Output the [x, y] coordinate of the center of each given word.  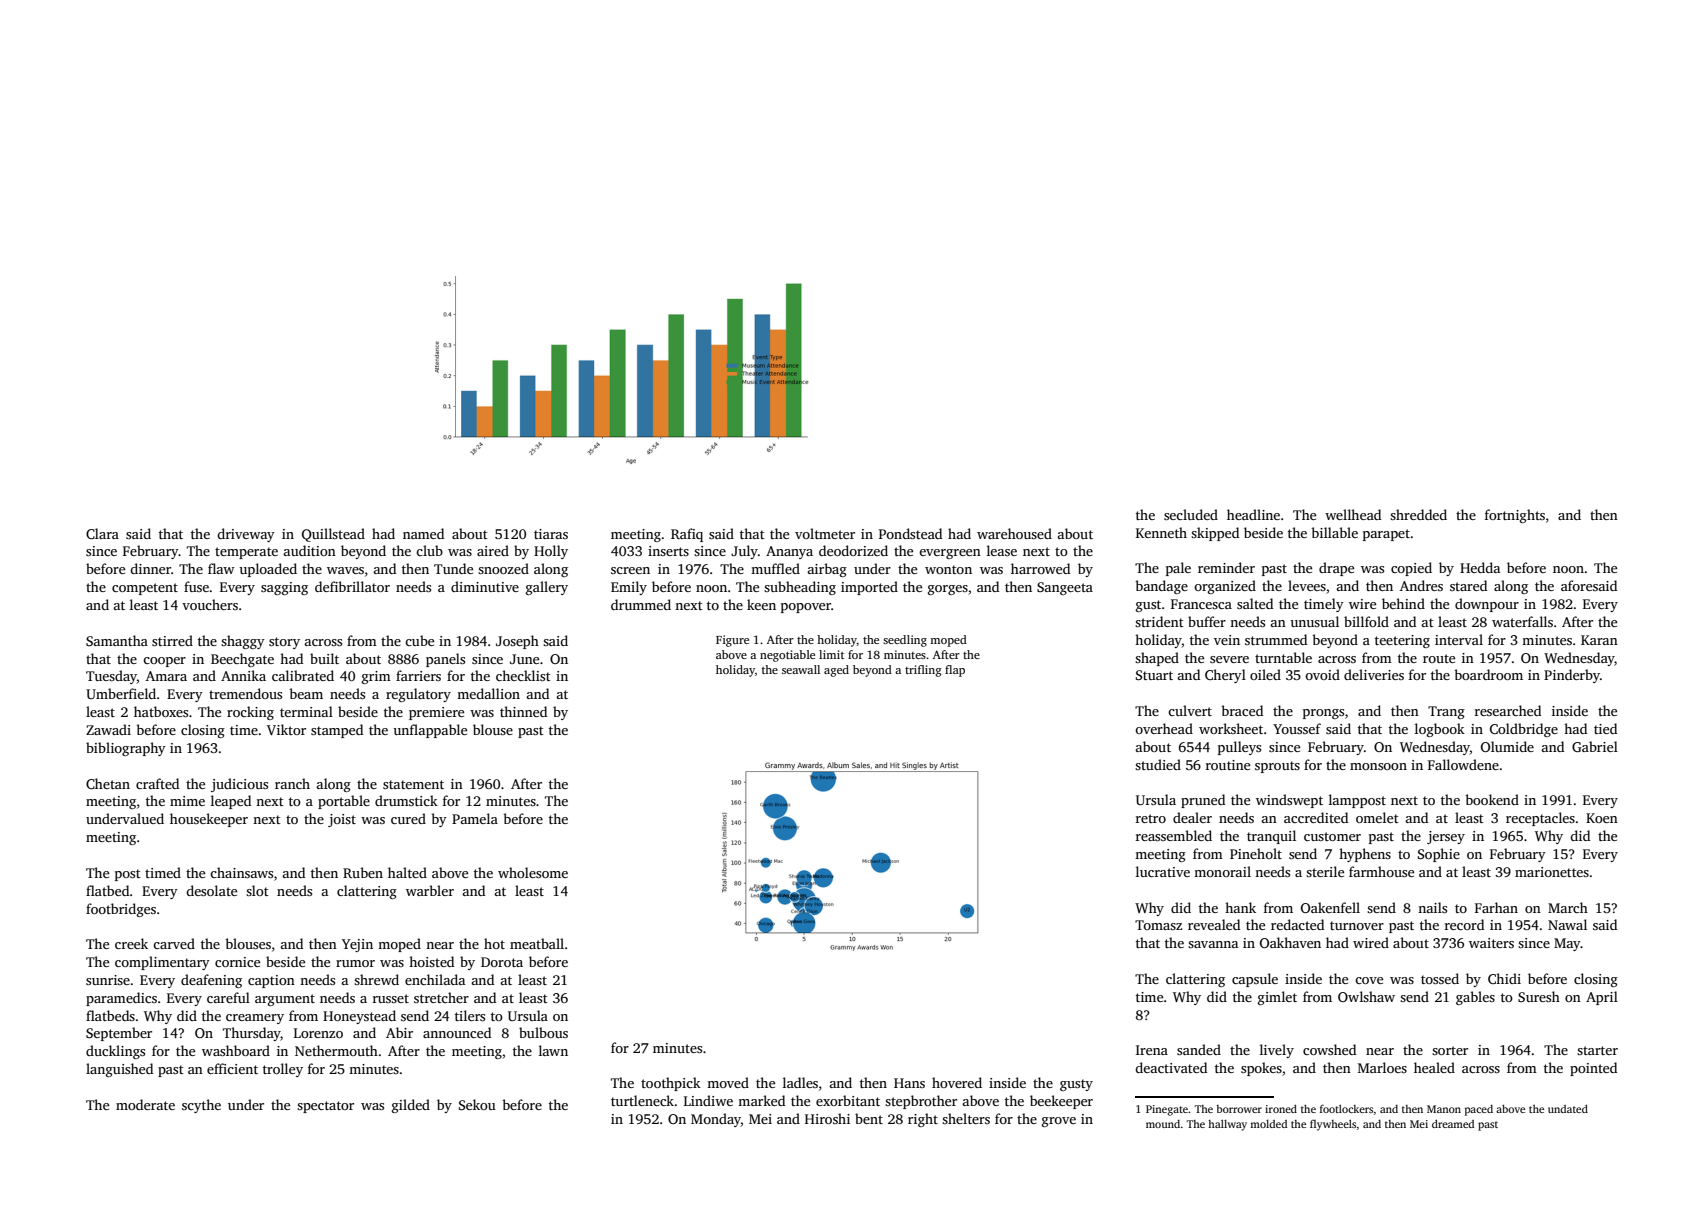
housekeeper [209, 820]
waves [345, 570]
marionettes [1552, 872]
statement [413, 784]
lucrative [1163, 871]
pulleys [1239, 748]
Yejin [357, 945]
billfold [1366, 621]
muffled [775, 568]
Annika [243, 675]
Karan [1599, 640]
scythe [201, 1106]
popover [806, 608]
